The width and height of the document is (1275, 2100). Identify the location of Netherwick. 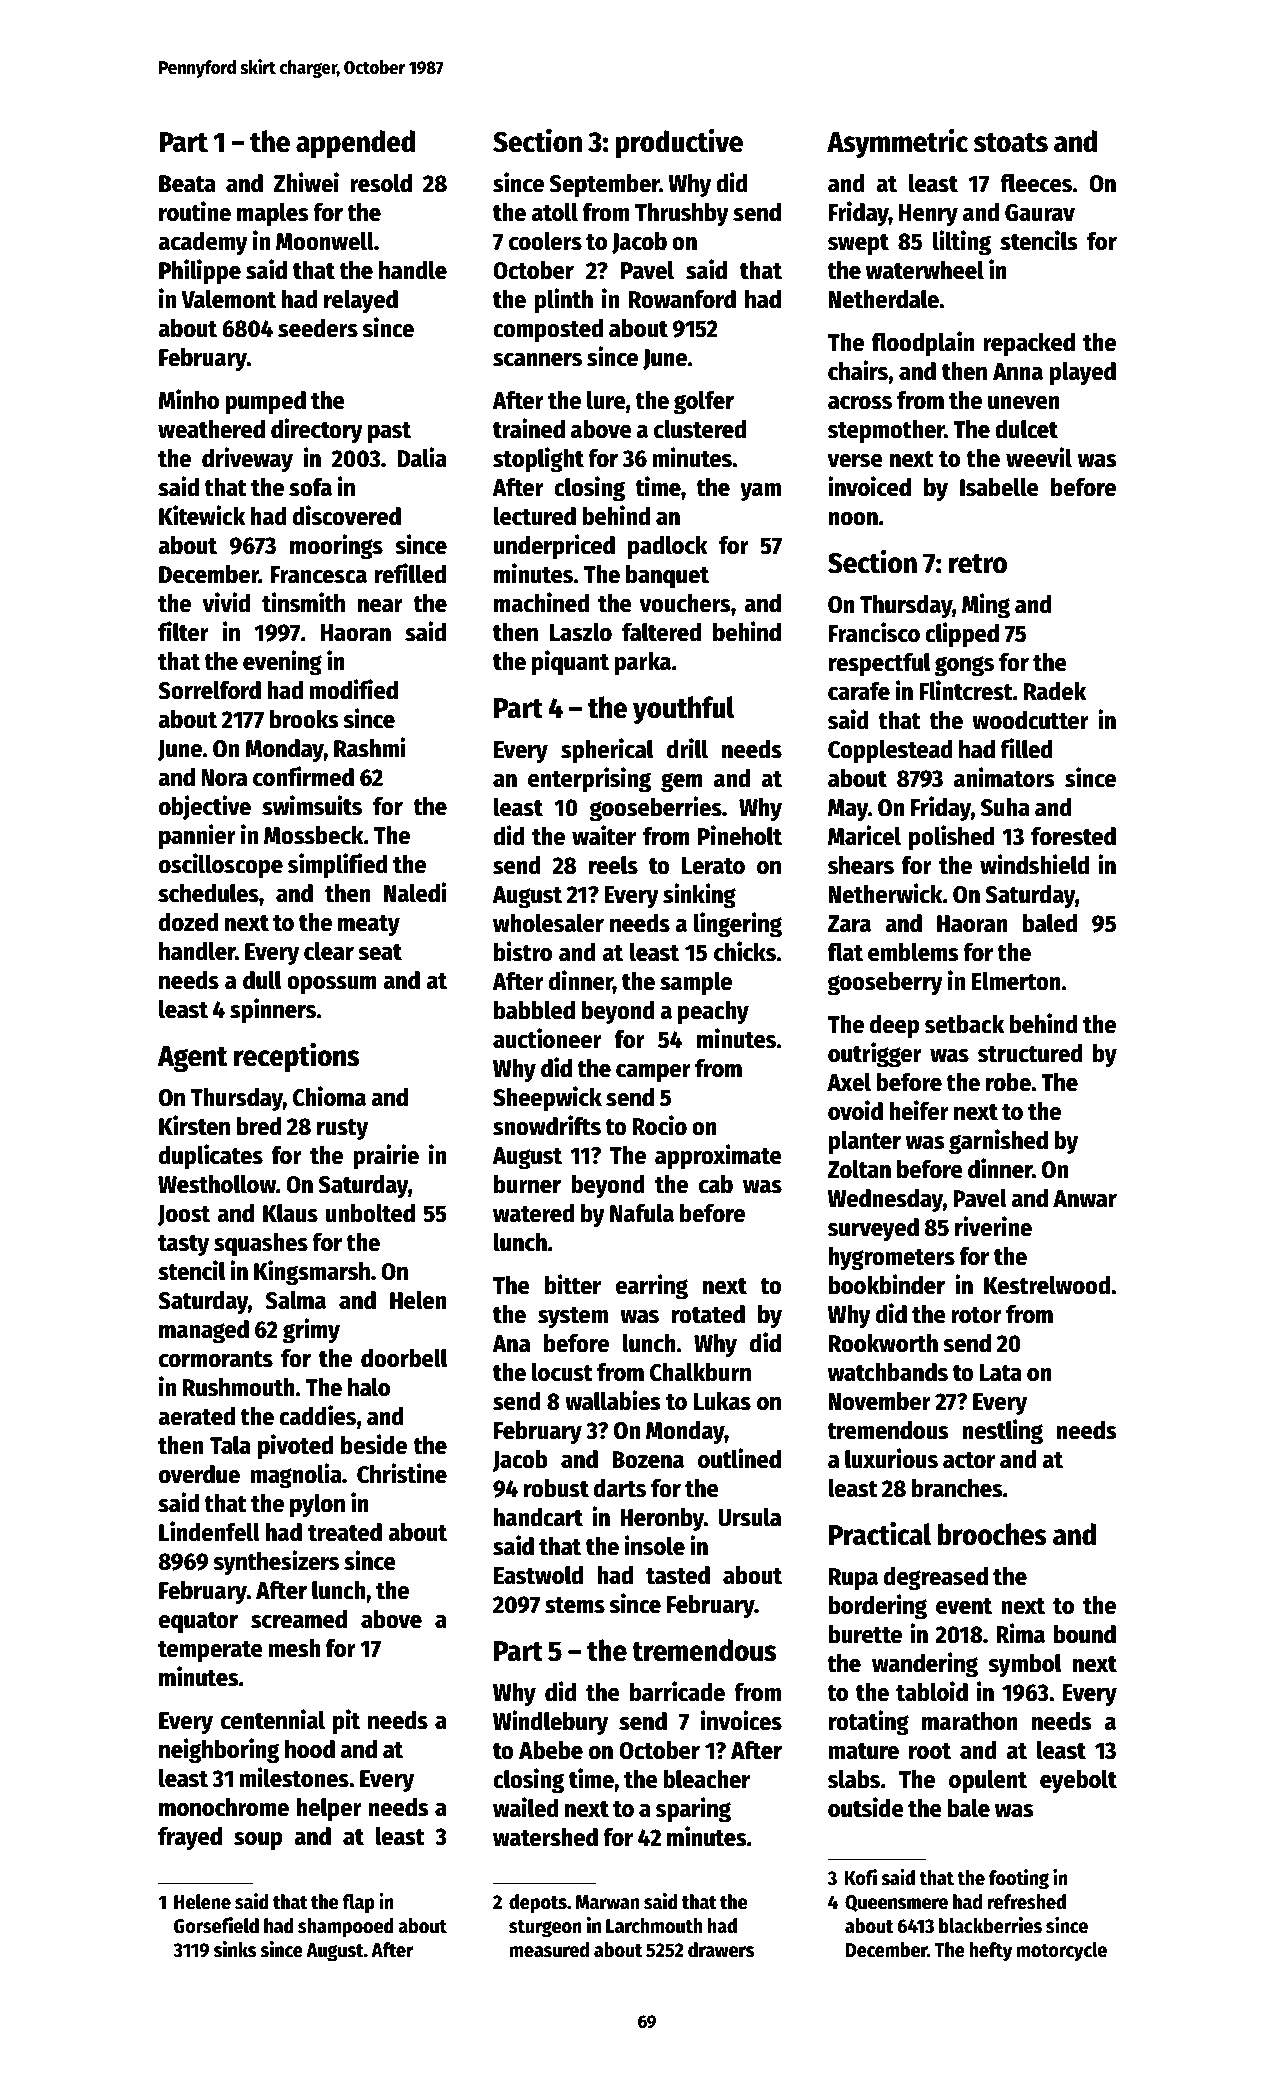
(886, 893).
